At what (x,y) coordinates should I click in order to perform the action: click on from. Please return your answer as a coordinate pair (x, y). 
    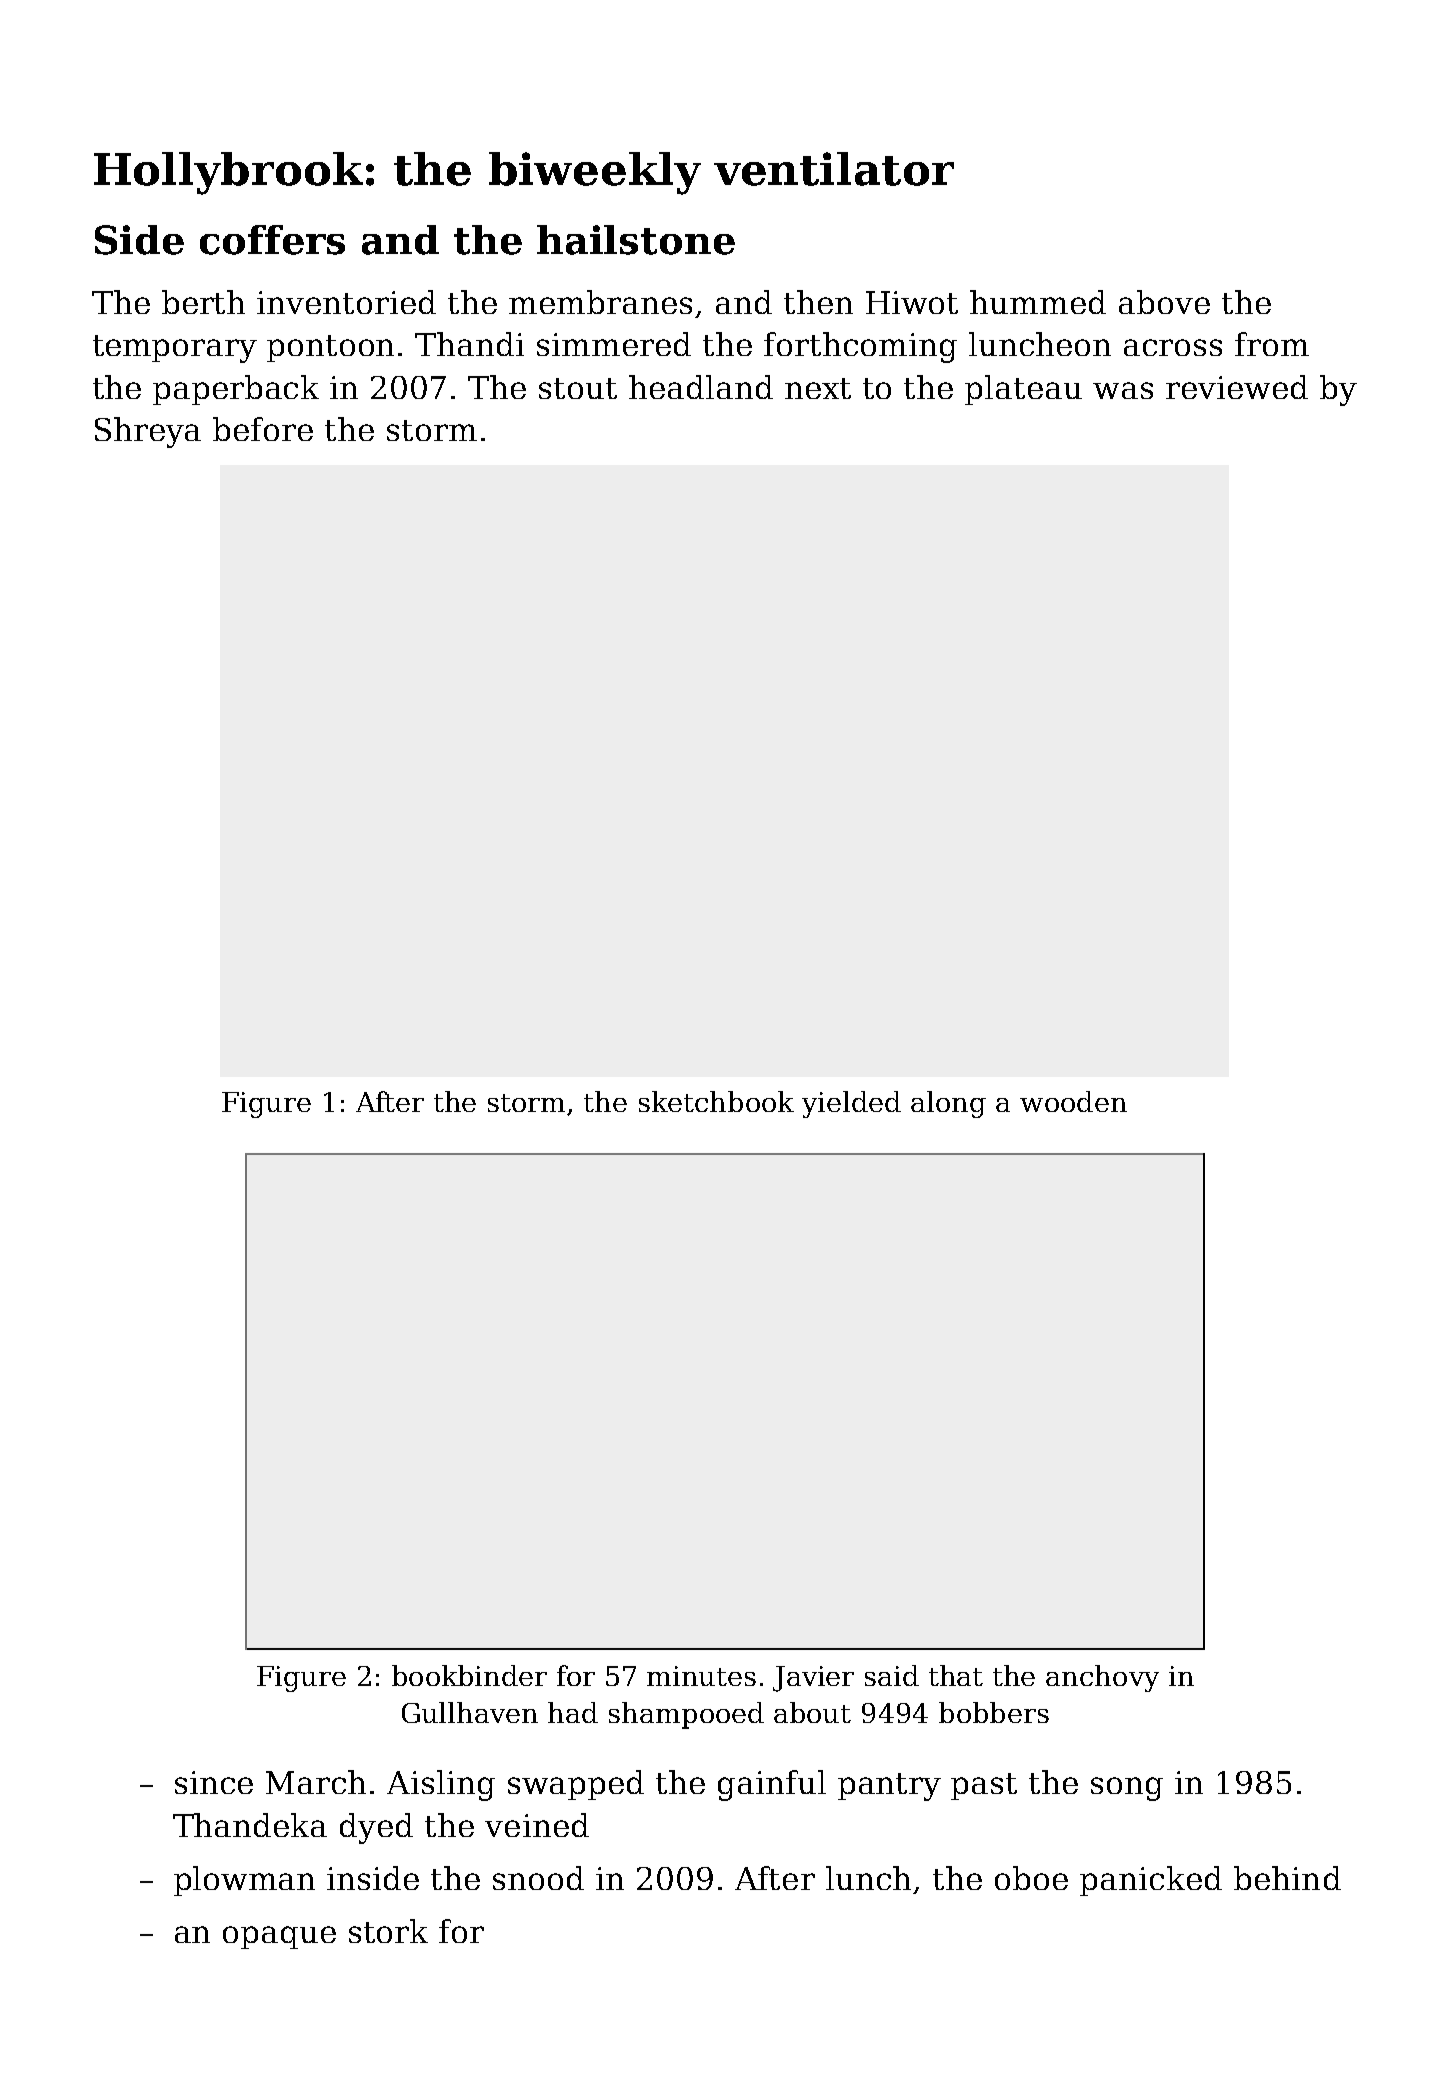
    Looking at the image, I should click on (1272, 344).
